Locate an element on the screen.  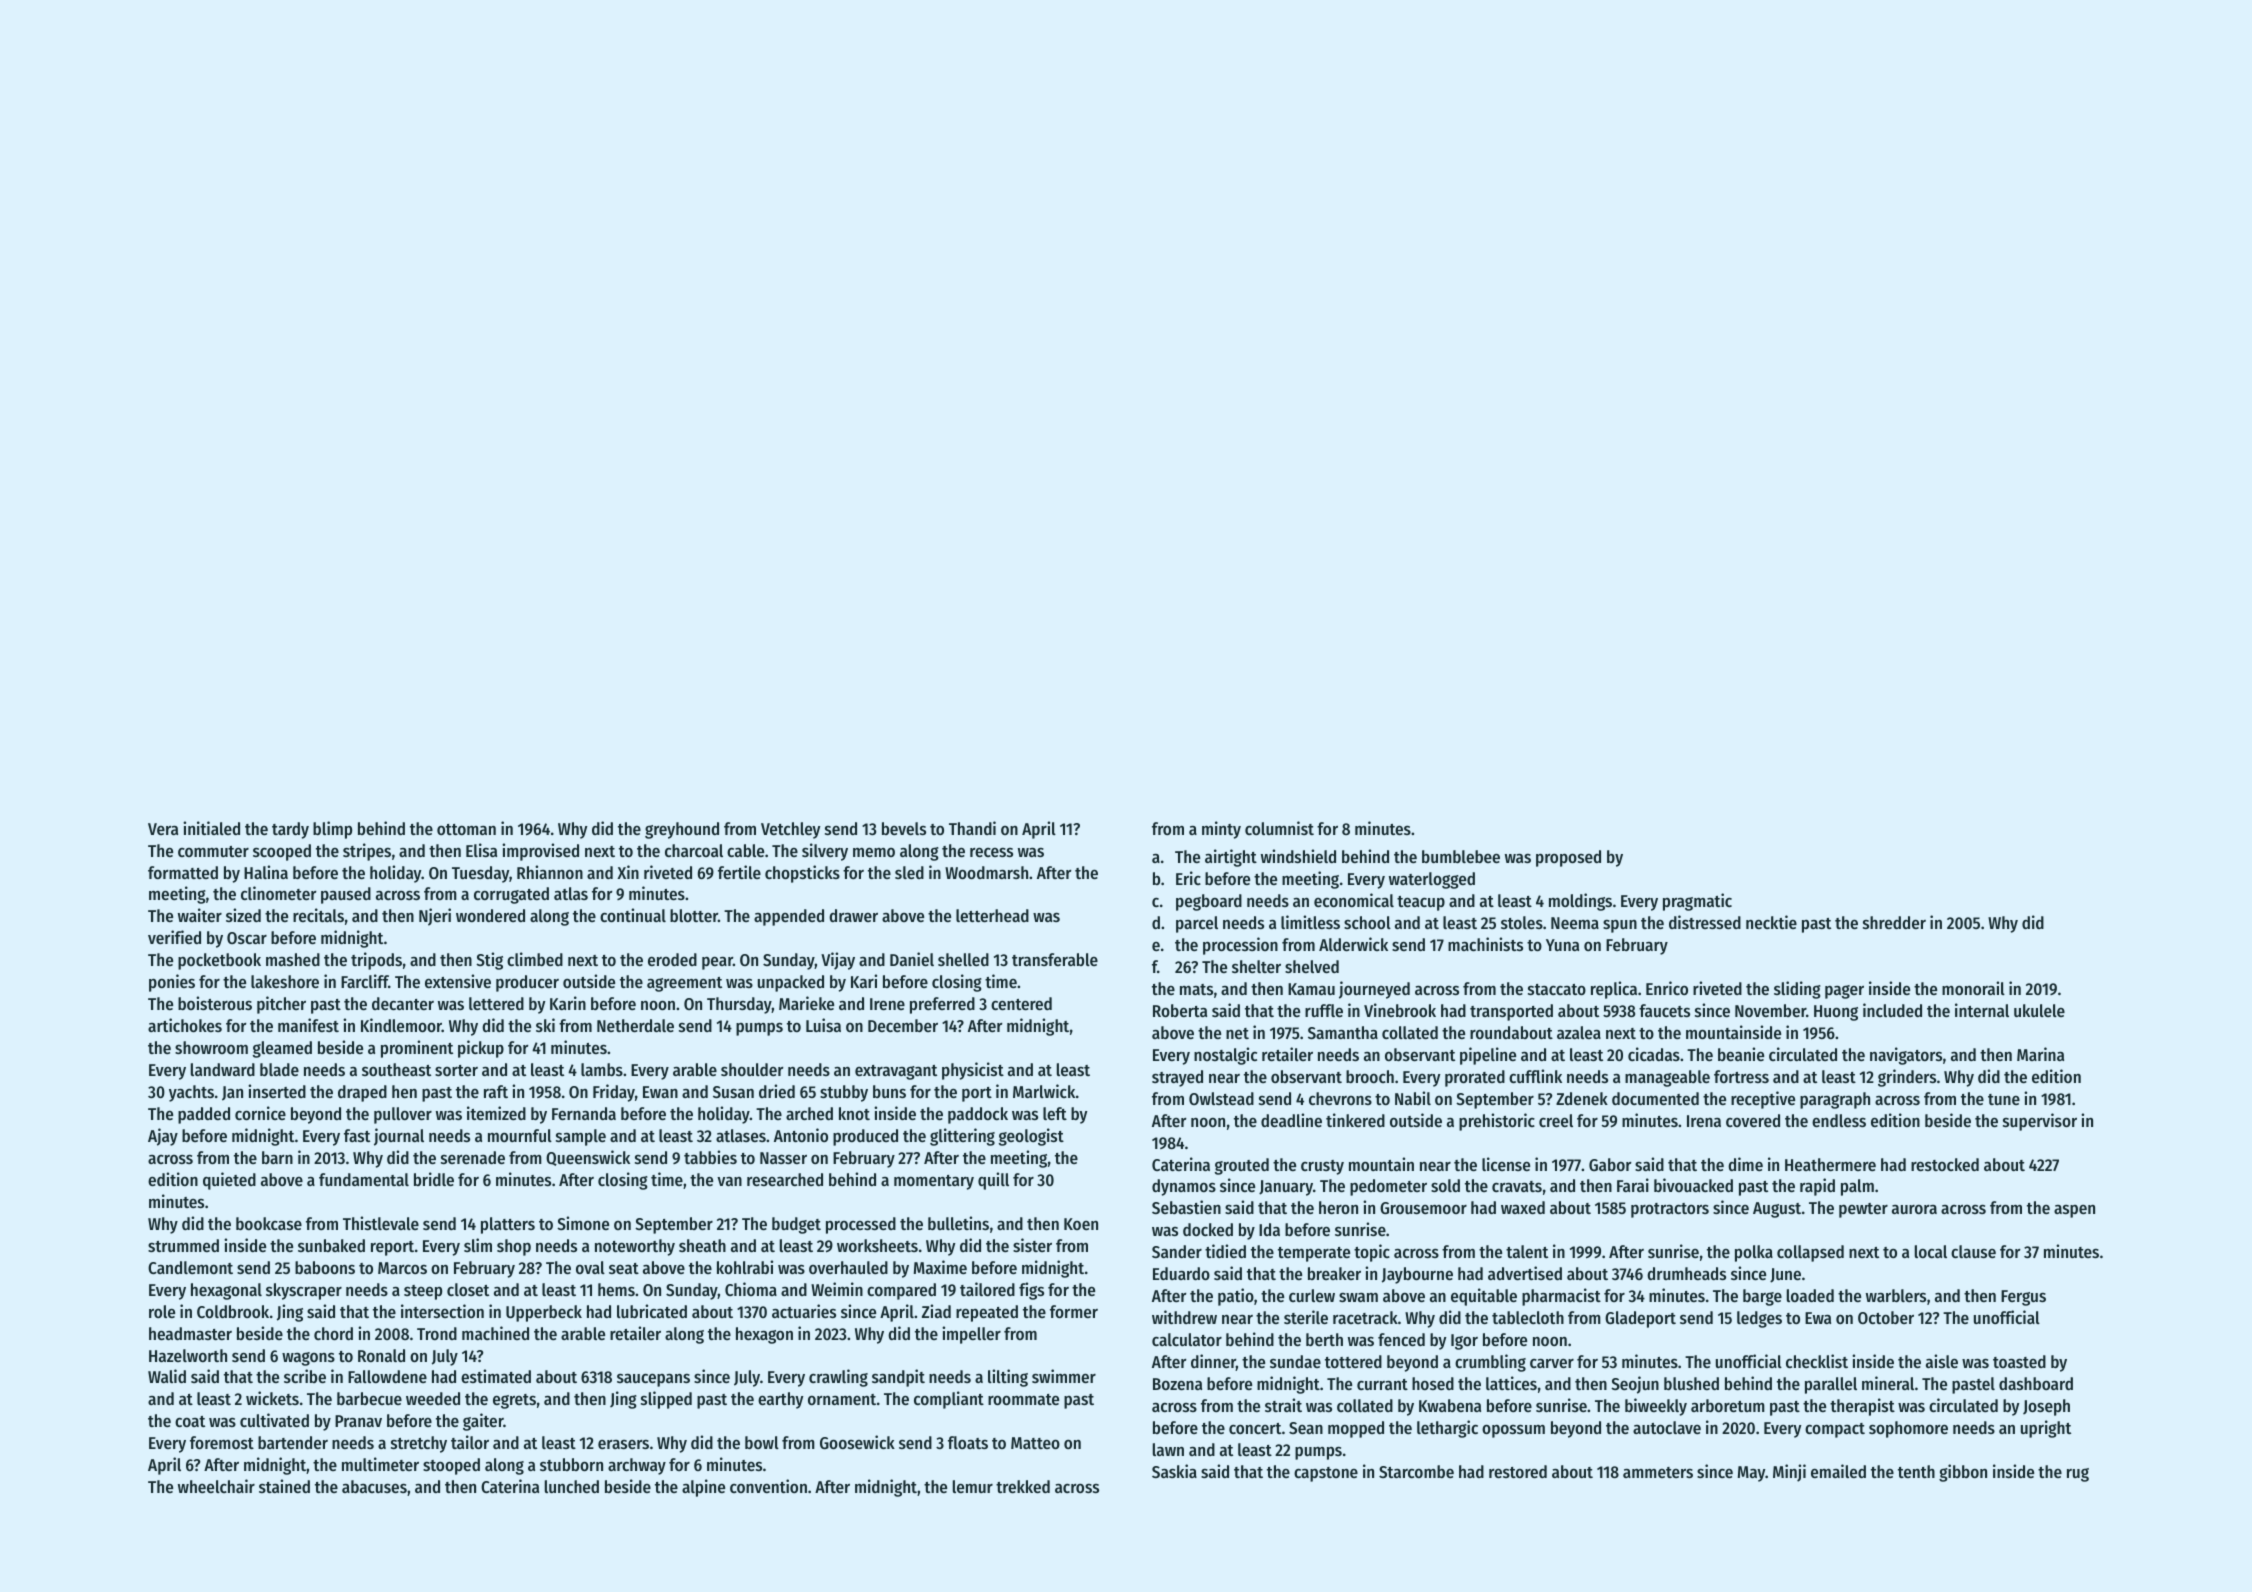
minty is located at coordinates (1221, 830).
